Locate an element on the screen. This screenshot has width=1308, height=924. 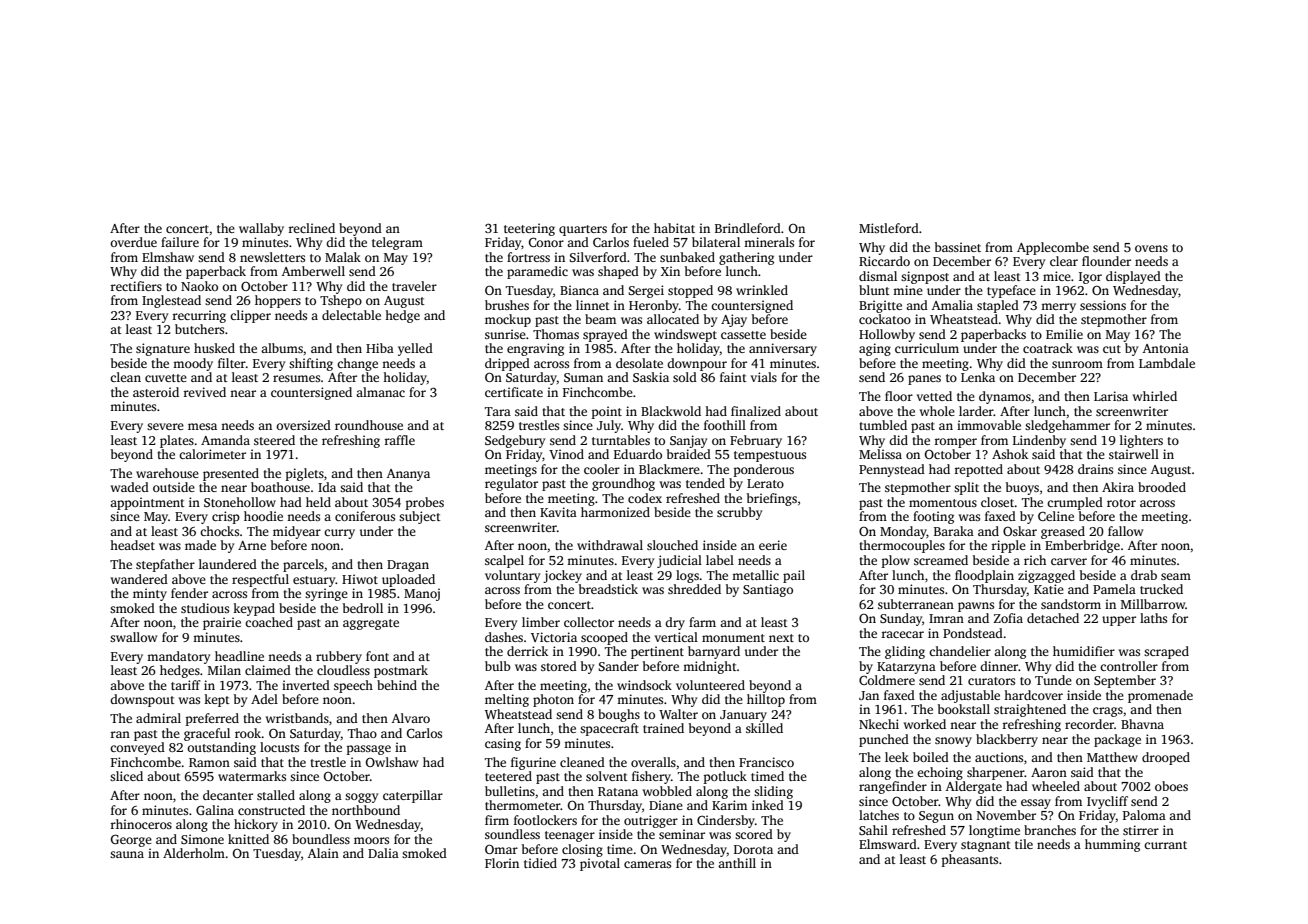
wrinkled is located at coordinates (762, 290).
